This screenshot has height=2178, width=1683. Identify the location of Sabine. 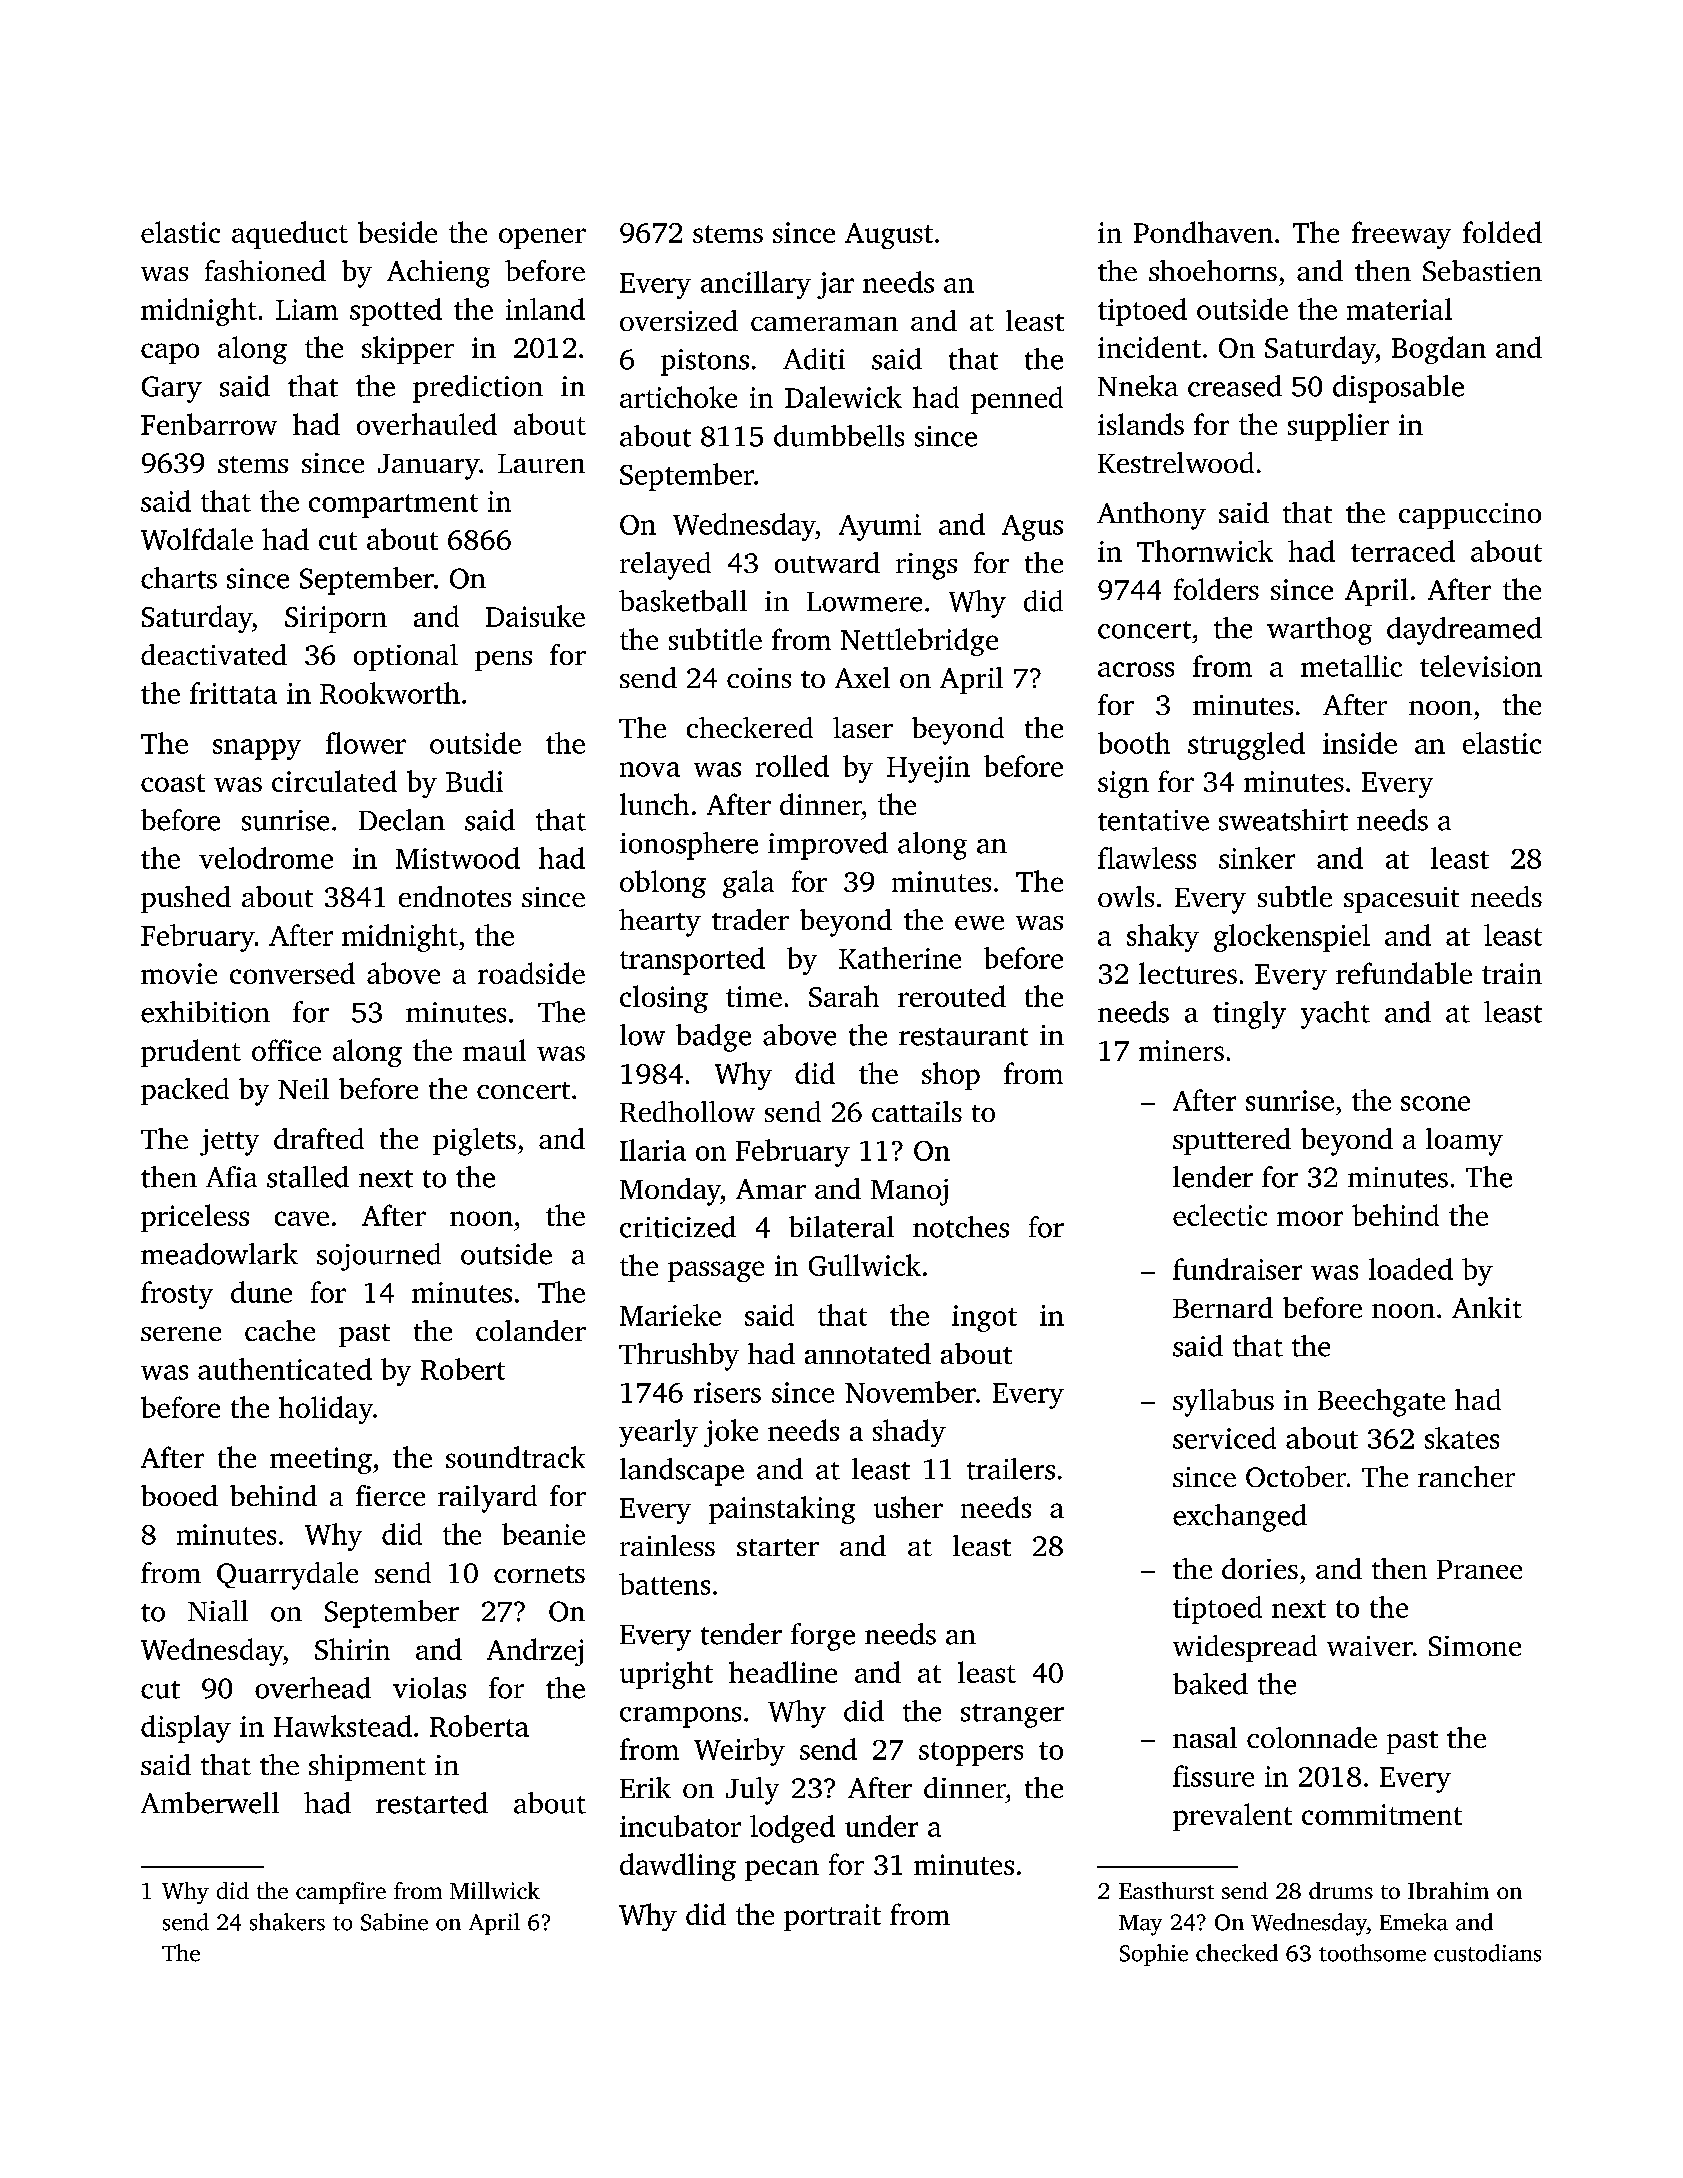
(394, 1922).
